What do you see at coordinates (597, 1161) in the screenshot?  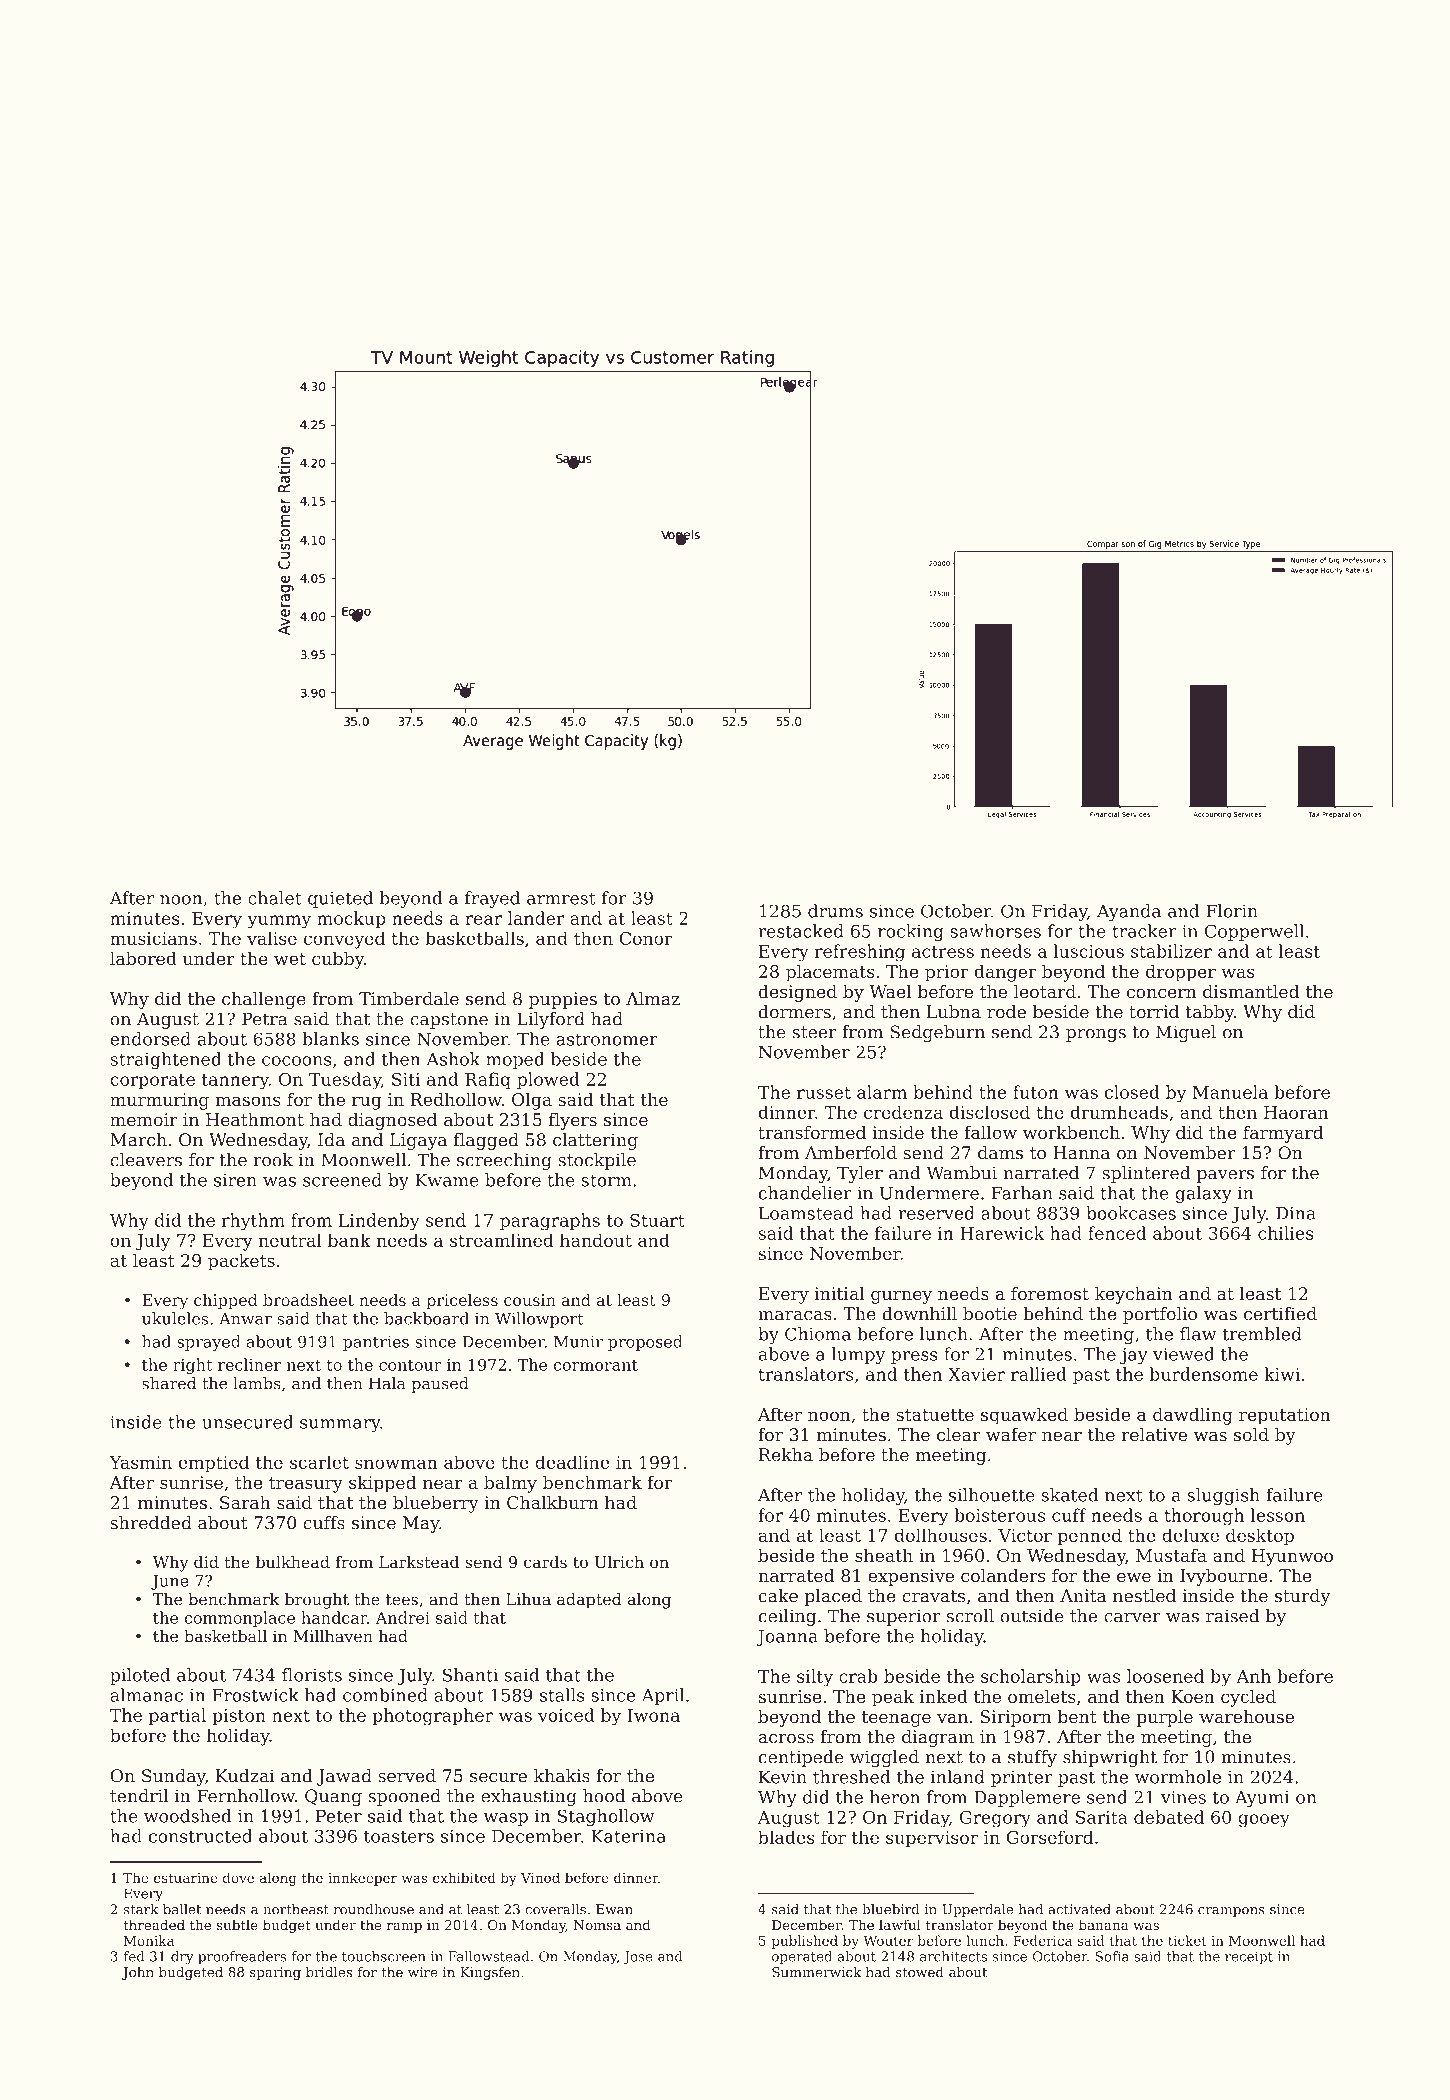 I see `stockpile` at bounding box center [597, 1161].
